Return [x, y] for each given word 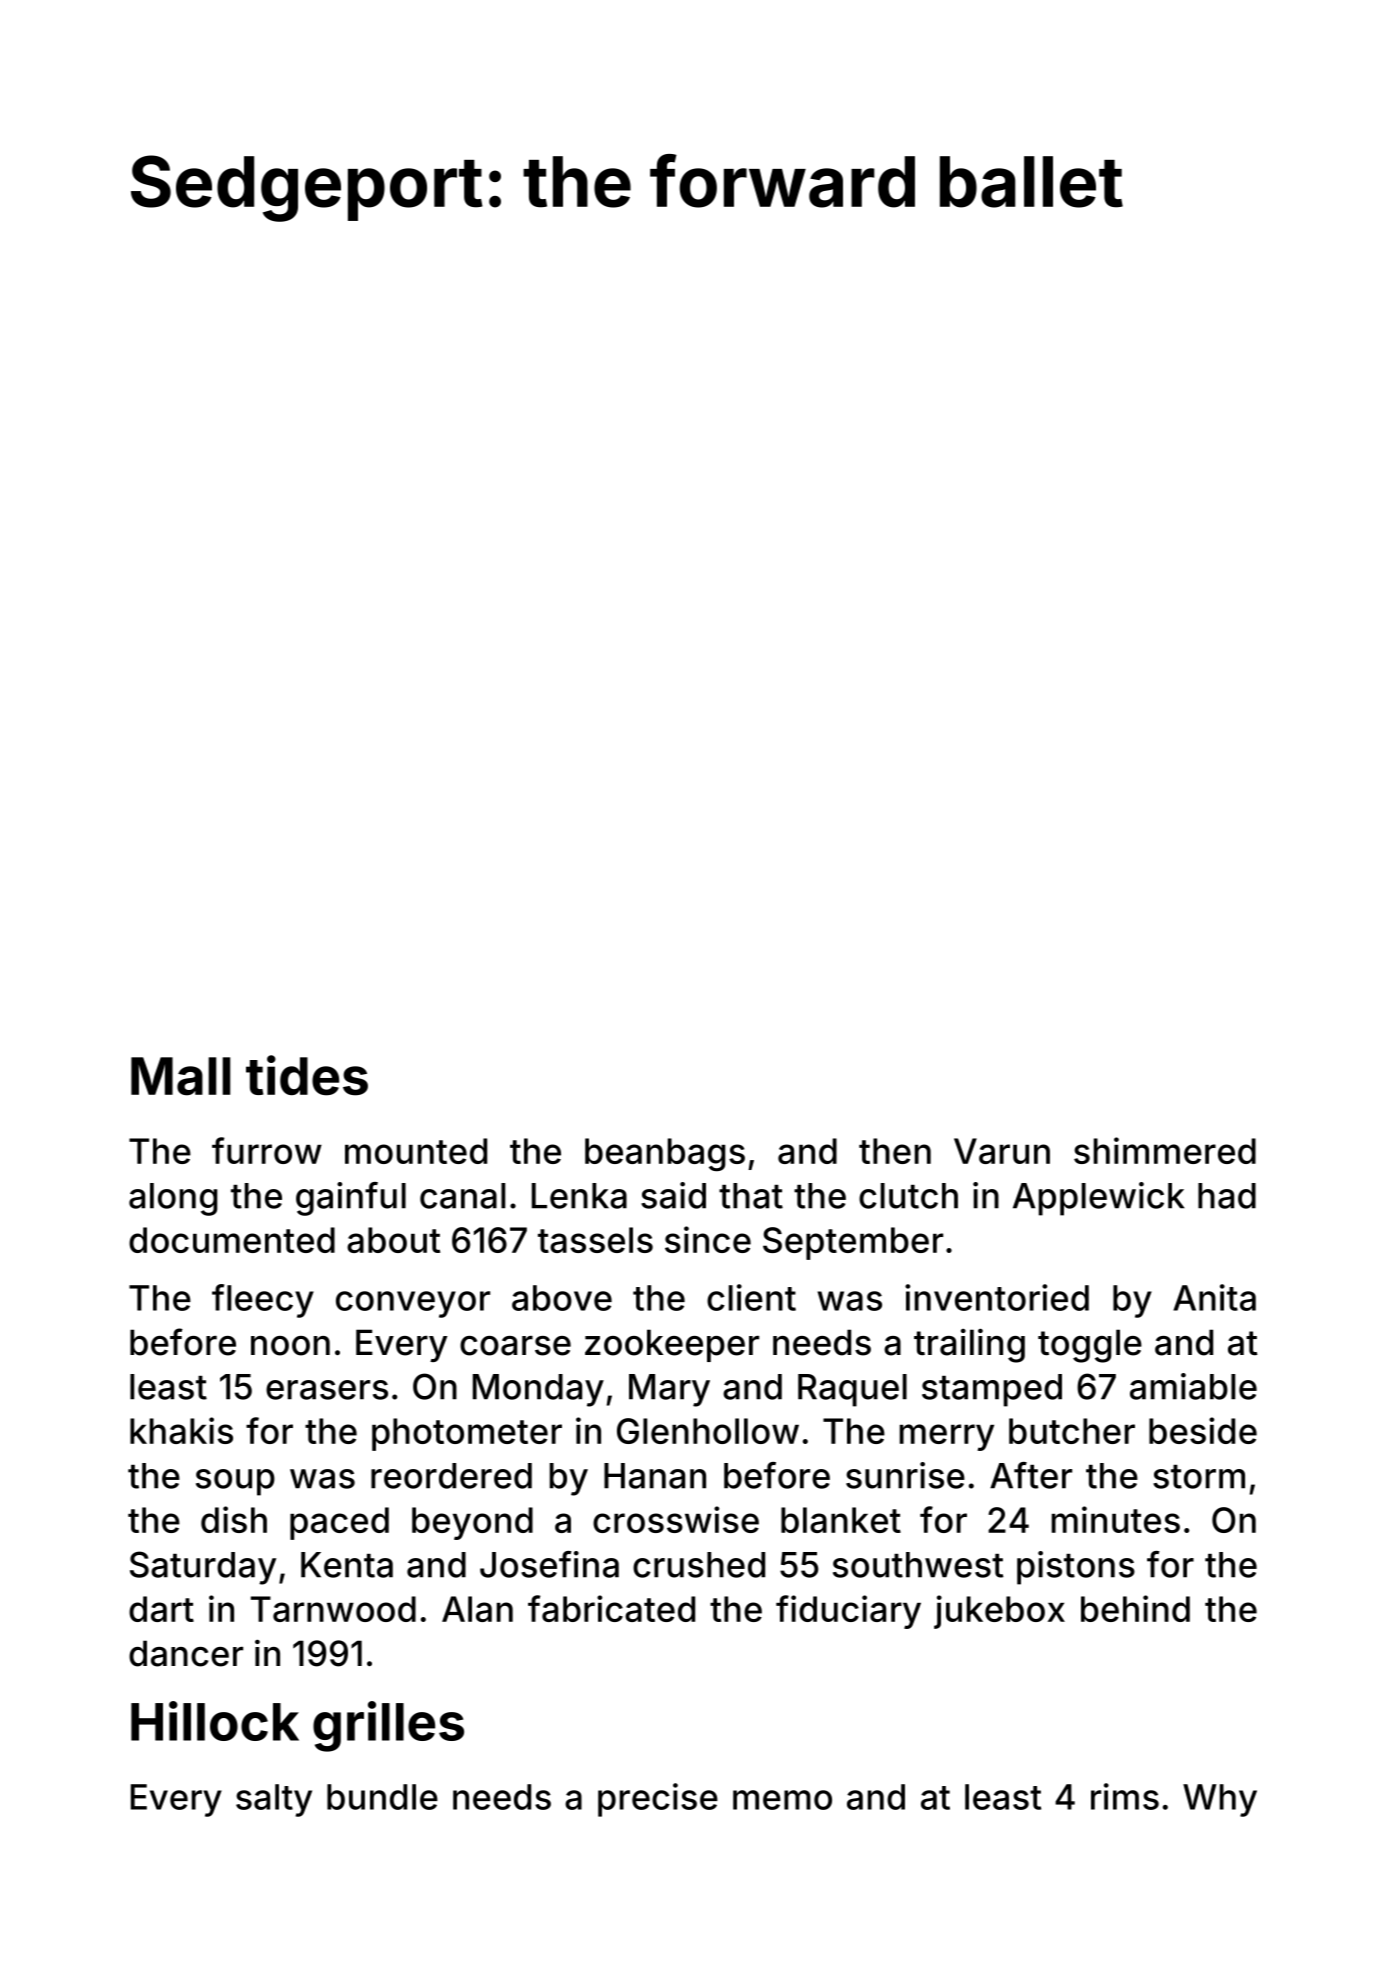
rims [1125, 1796]
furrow [267, 1150]
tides [307, 1075]
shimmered [1165, 1150]
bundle [382, 1797]
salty [274, 1800]
